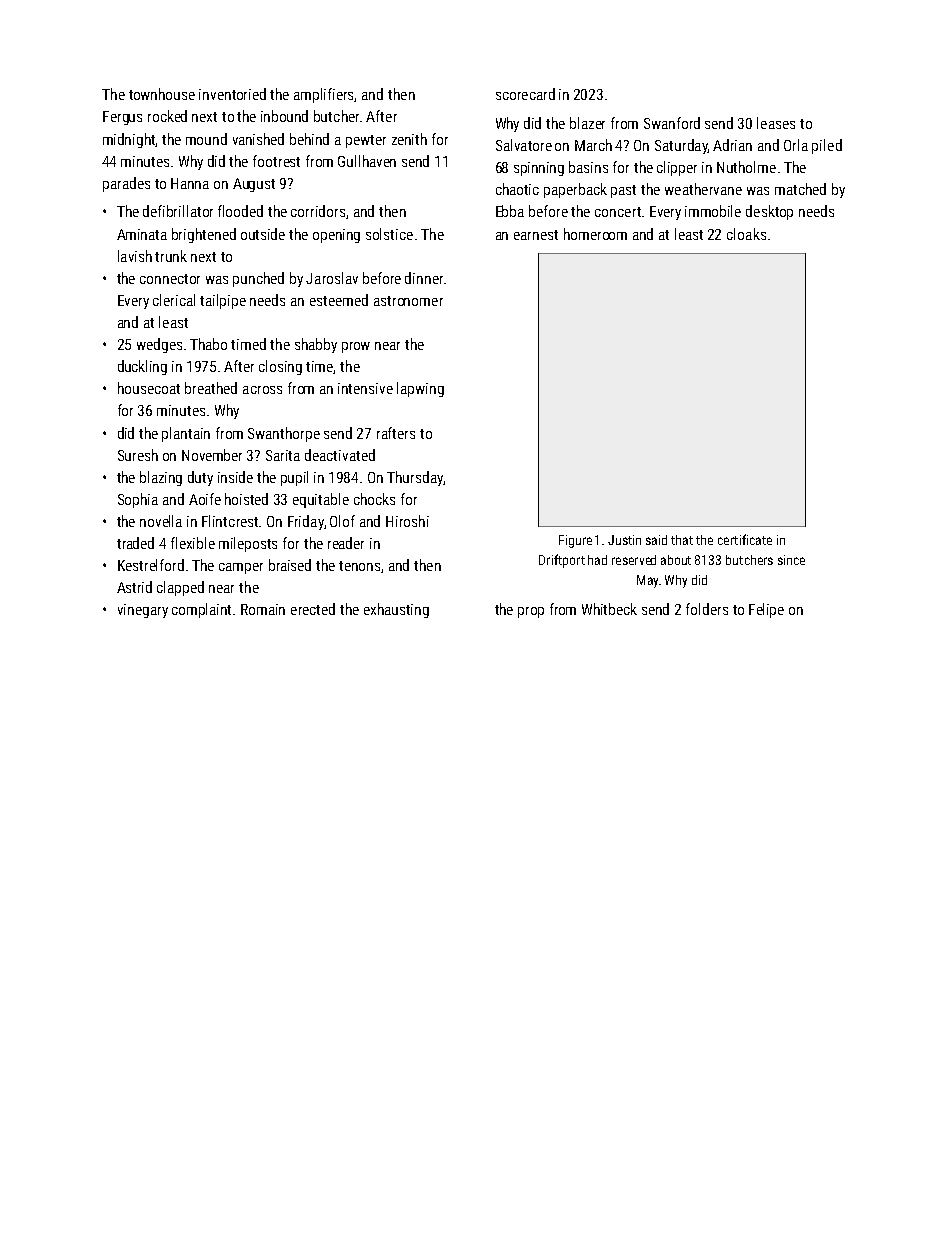 The height and width of the document is (1233, 952). Describe the element at coordinates (746, 234) in the document. I see `cloaks` at that location.
